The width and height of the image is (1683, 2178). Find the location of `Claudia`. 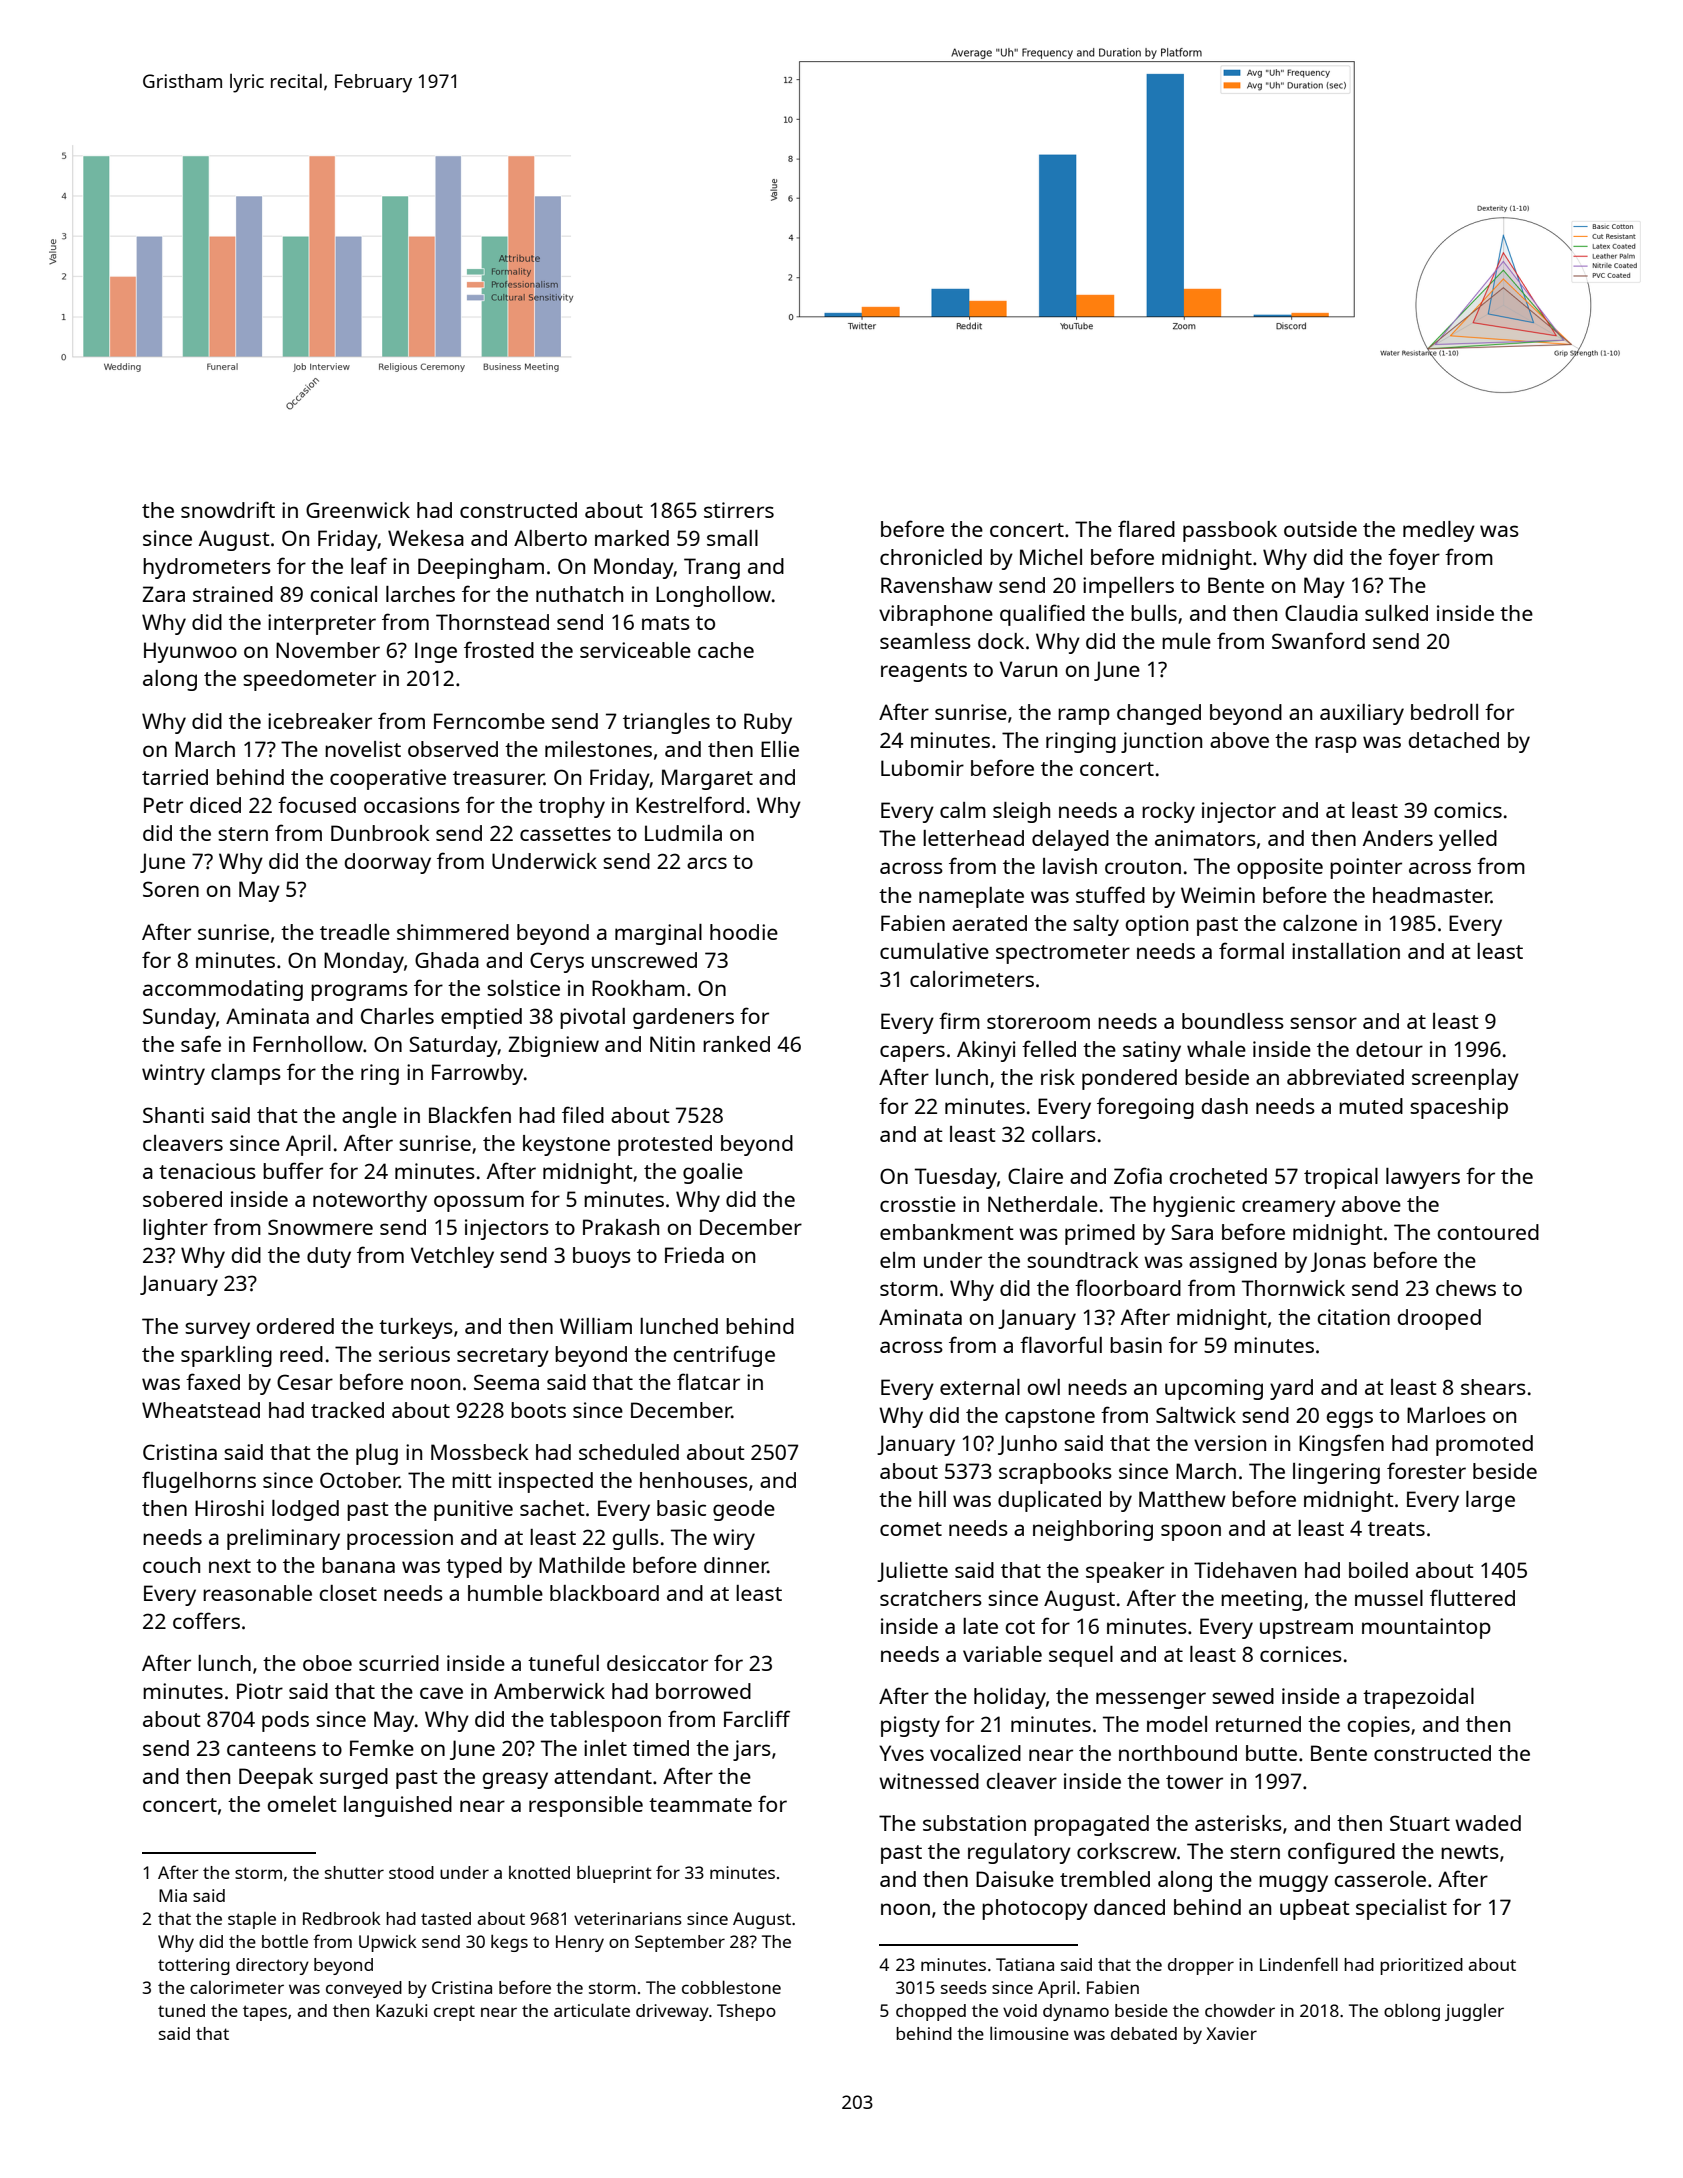

Claudia is located at coordinates (1321, 613).
